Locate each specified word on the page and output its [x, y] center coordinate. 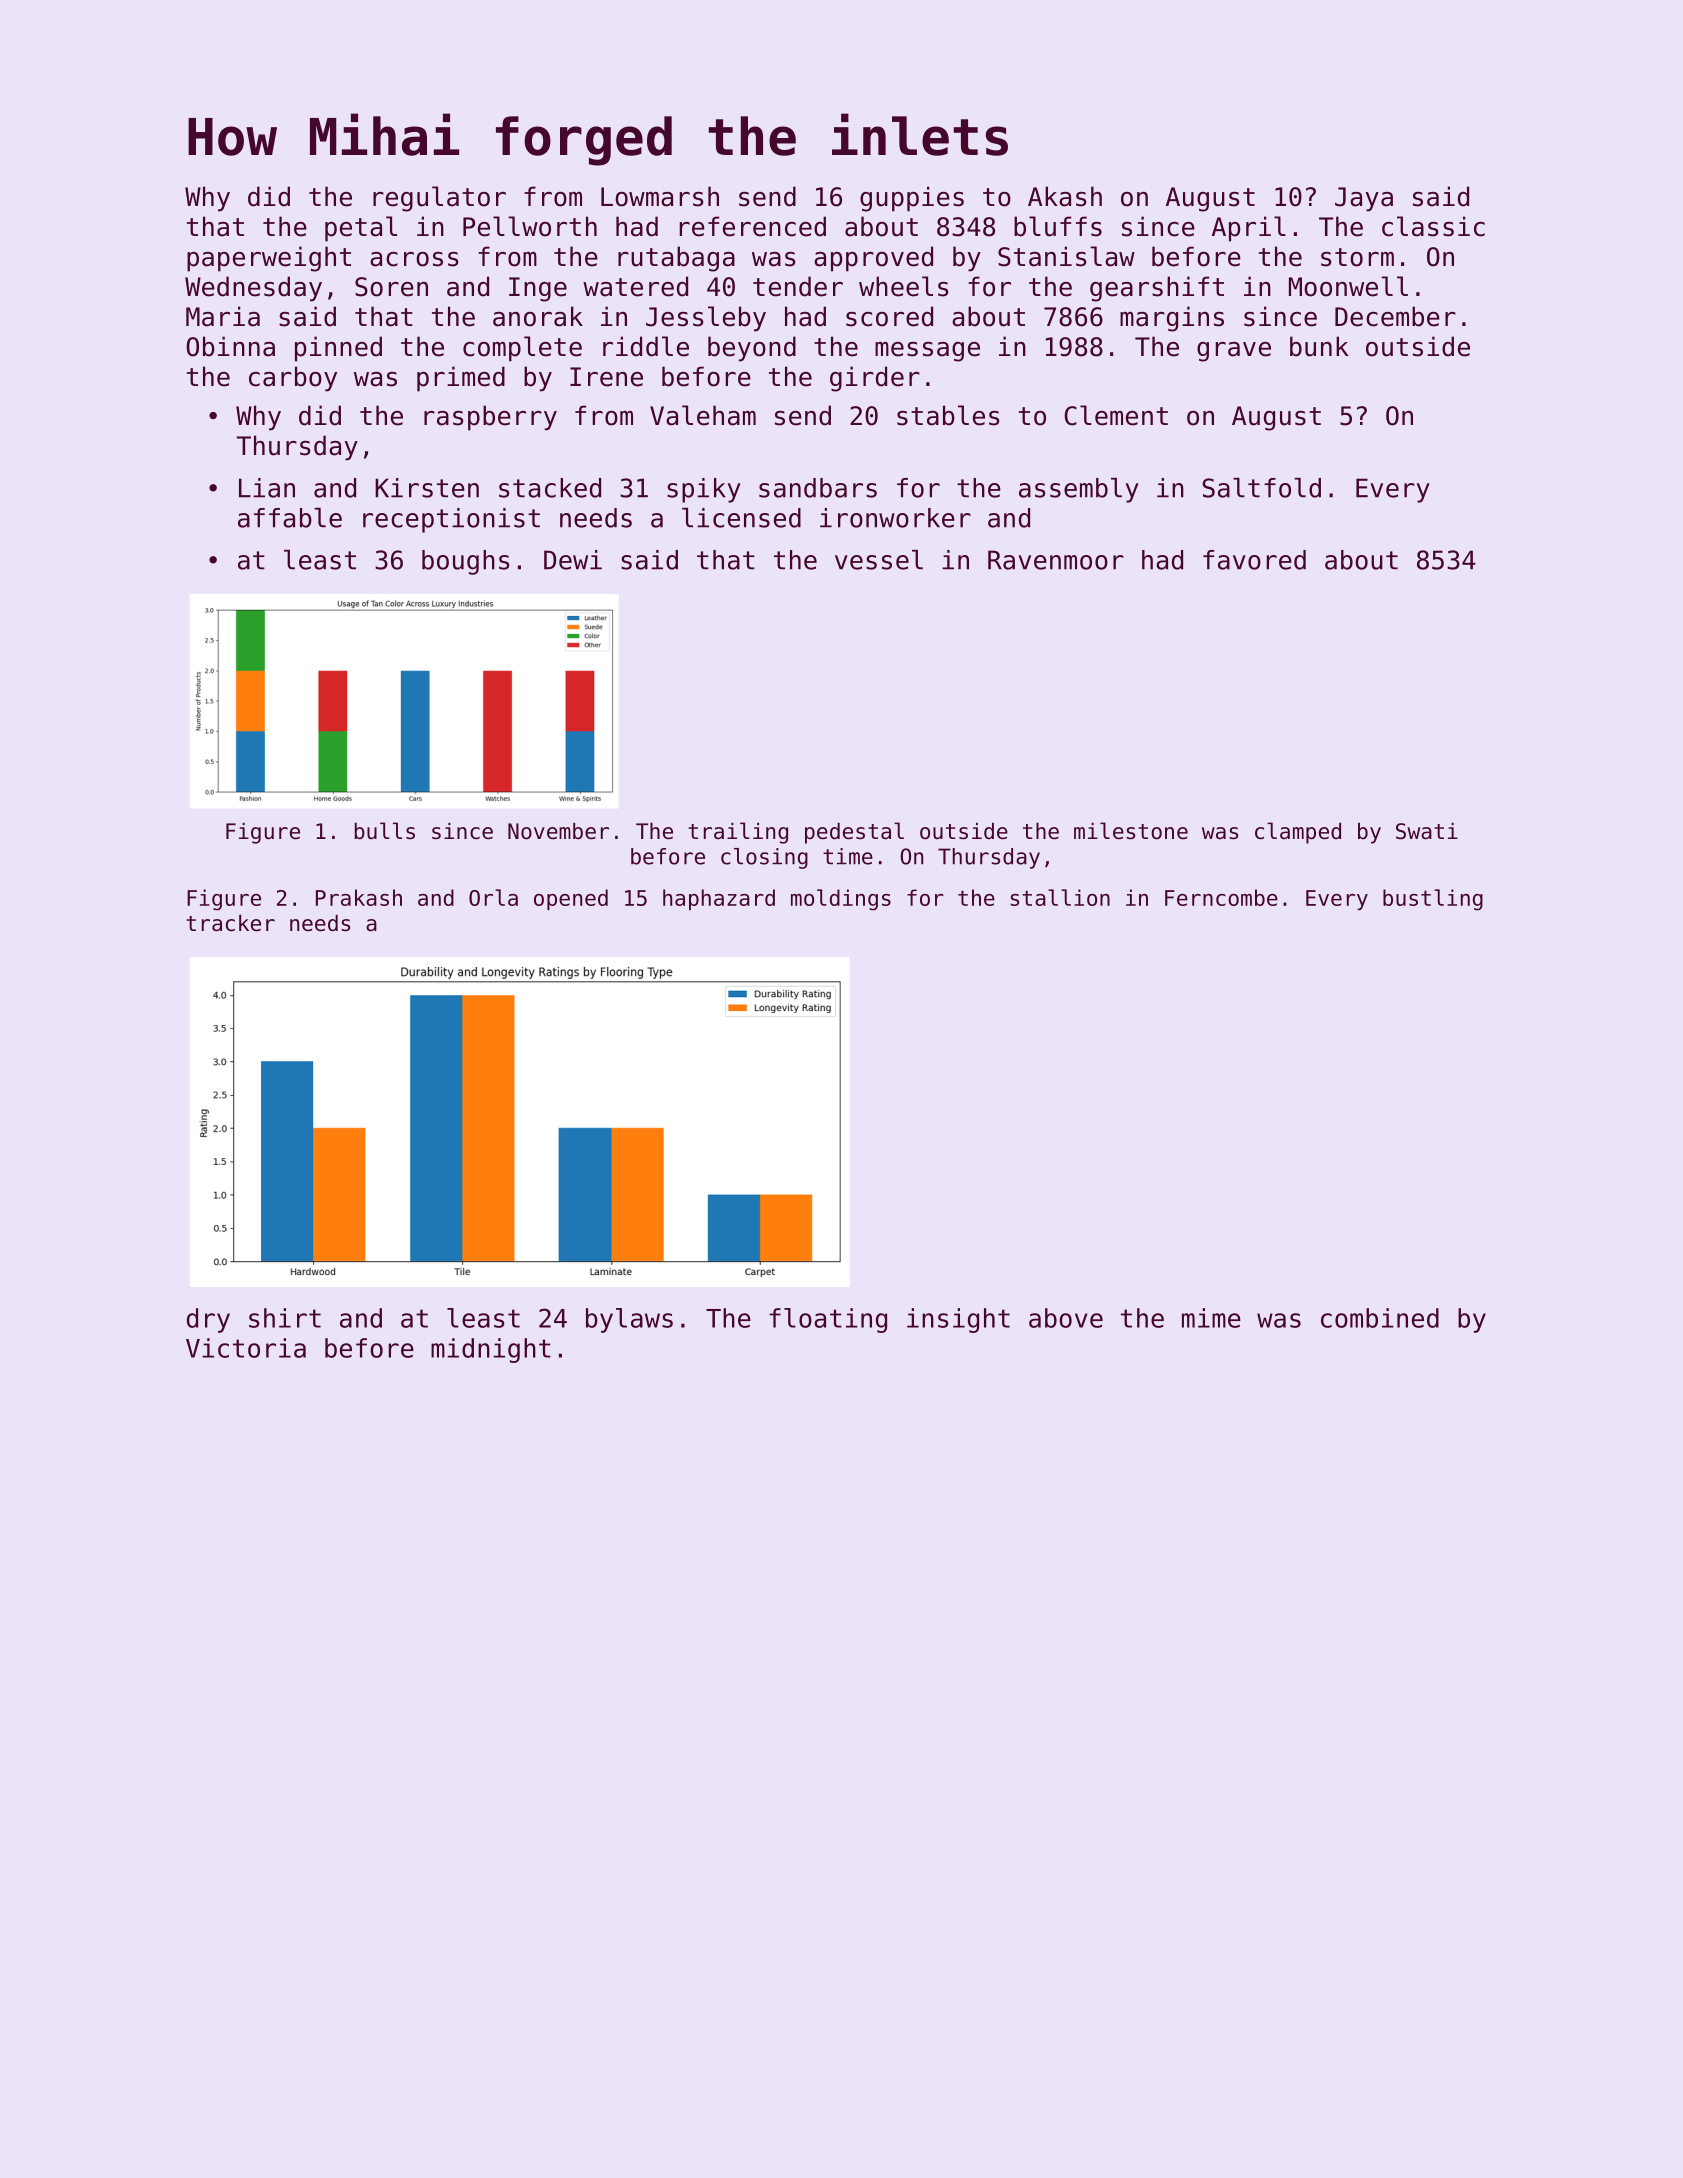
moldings [841, 900]
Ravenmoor [1056, 560]
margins [1172, 319]
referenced [752, 226]
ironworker [895, 518]
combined [1380, 1318]
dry [208, 1320]
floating [828, 1320]
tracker [230, 923]
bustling [1433, 900]
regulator [439, 199]
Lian [267, 488]
